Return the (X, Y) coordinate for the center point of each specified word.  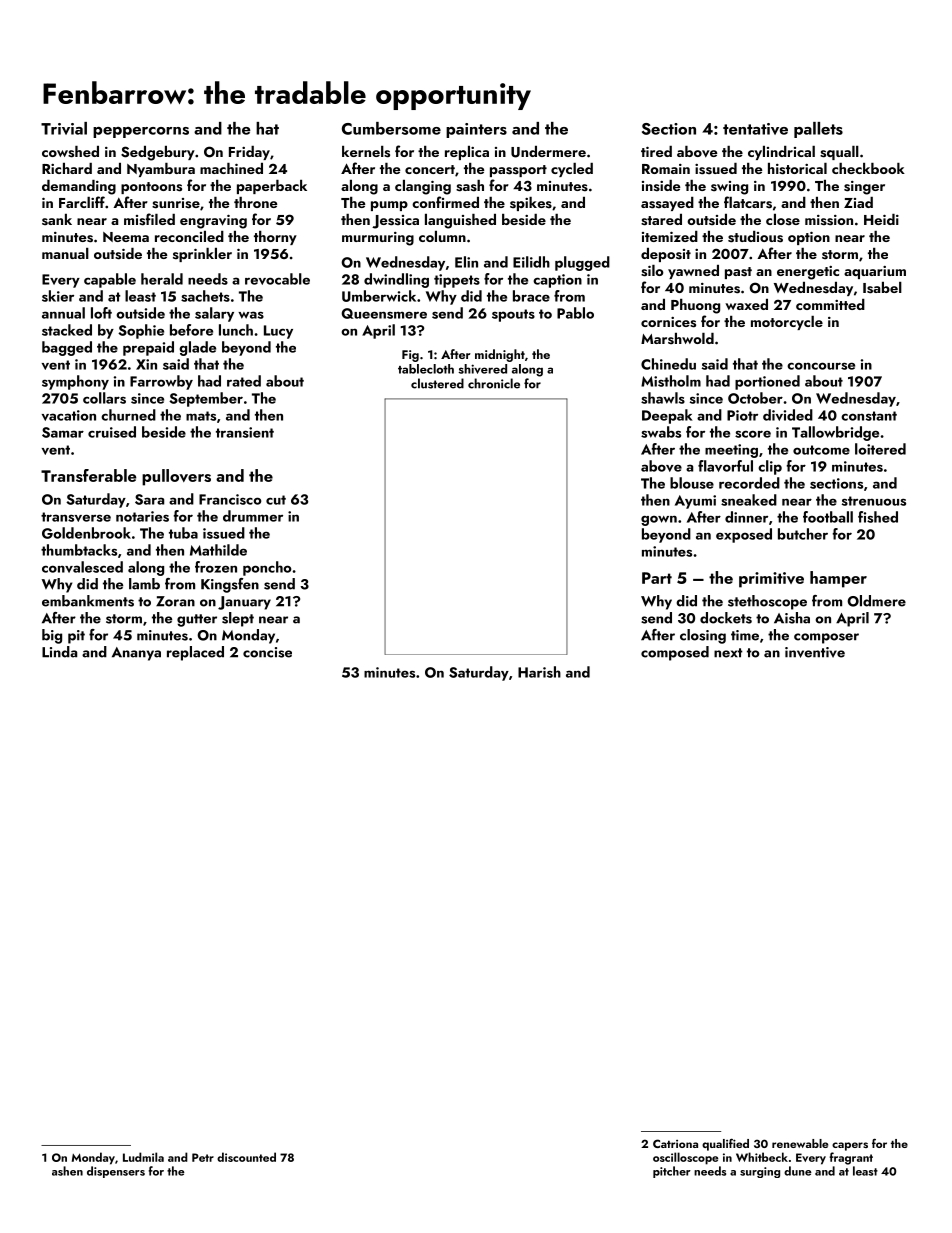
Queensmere (384, 313)
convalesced (82, 567)
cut (276, 500)
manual (65, 253)
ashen (67, 1171)
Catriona (675, 1143)
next (728, 653)
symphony (75, 382)
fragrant (851, 1158)
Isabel (882, 288)
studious (755, 237)
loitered (880, 449)
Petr (203, 1157)
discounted (246, 1157)
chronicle (494, 383)
